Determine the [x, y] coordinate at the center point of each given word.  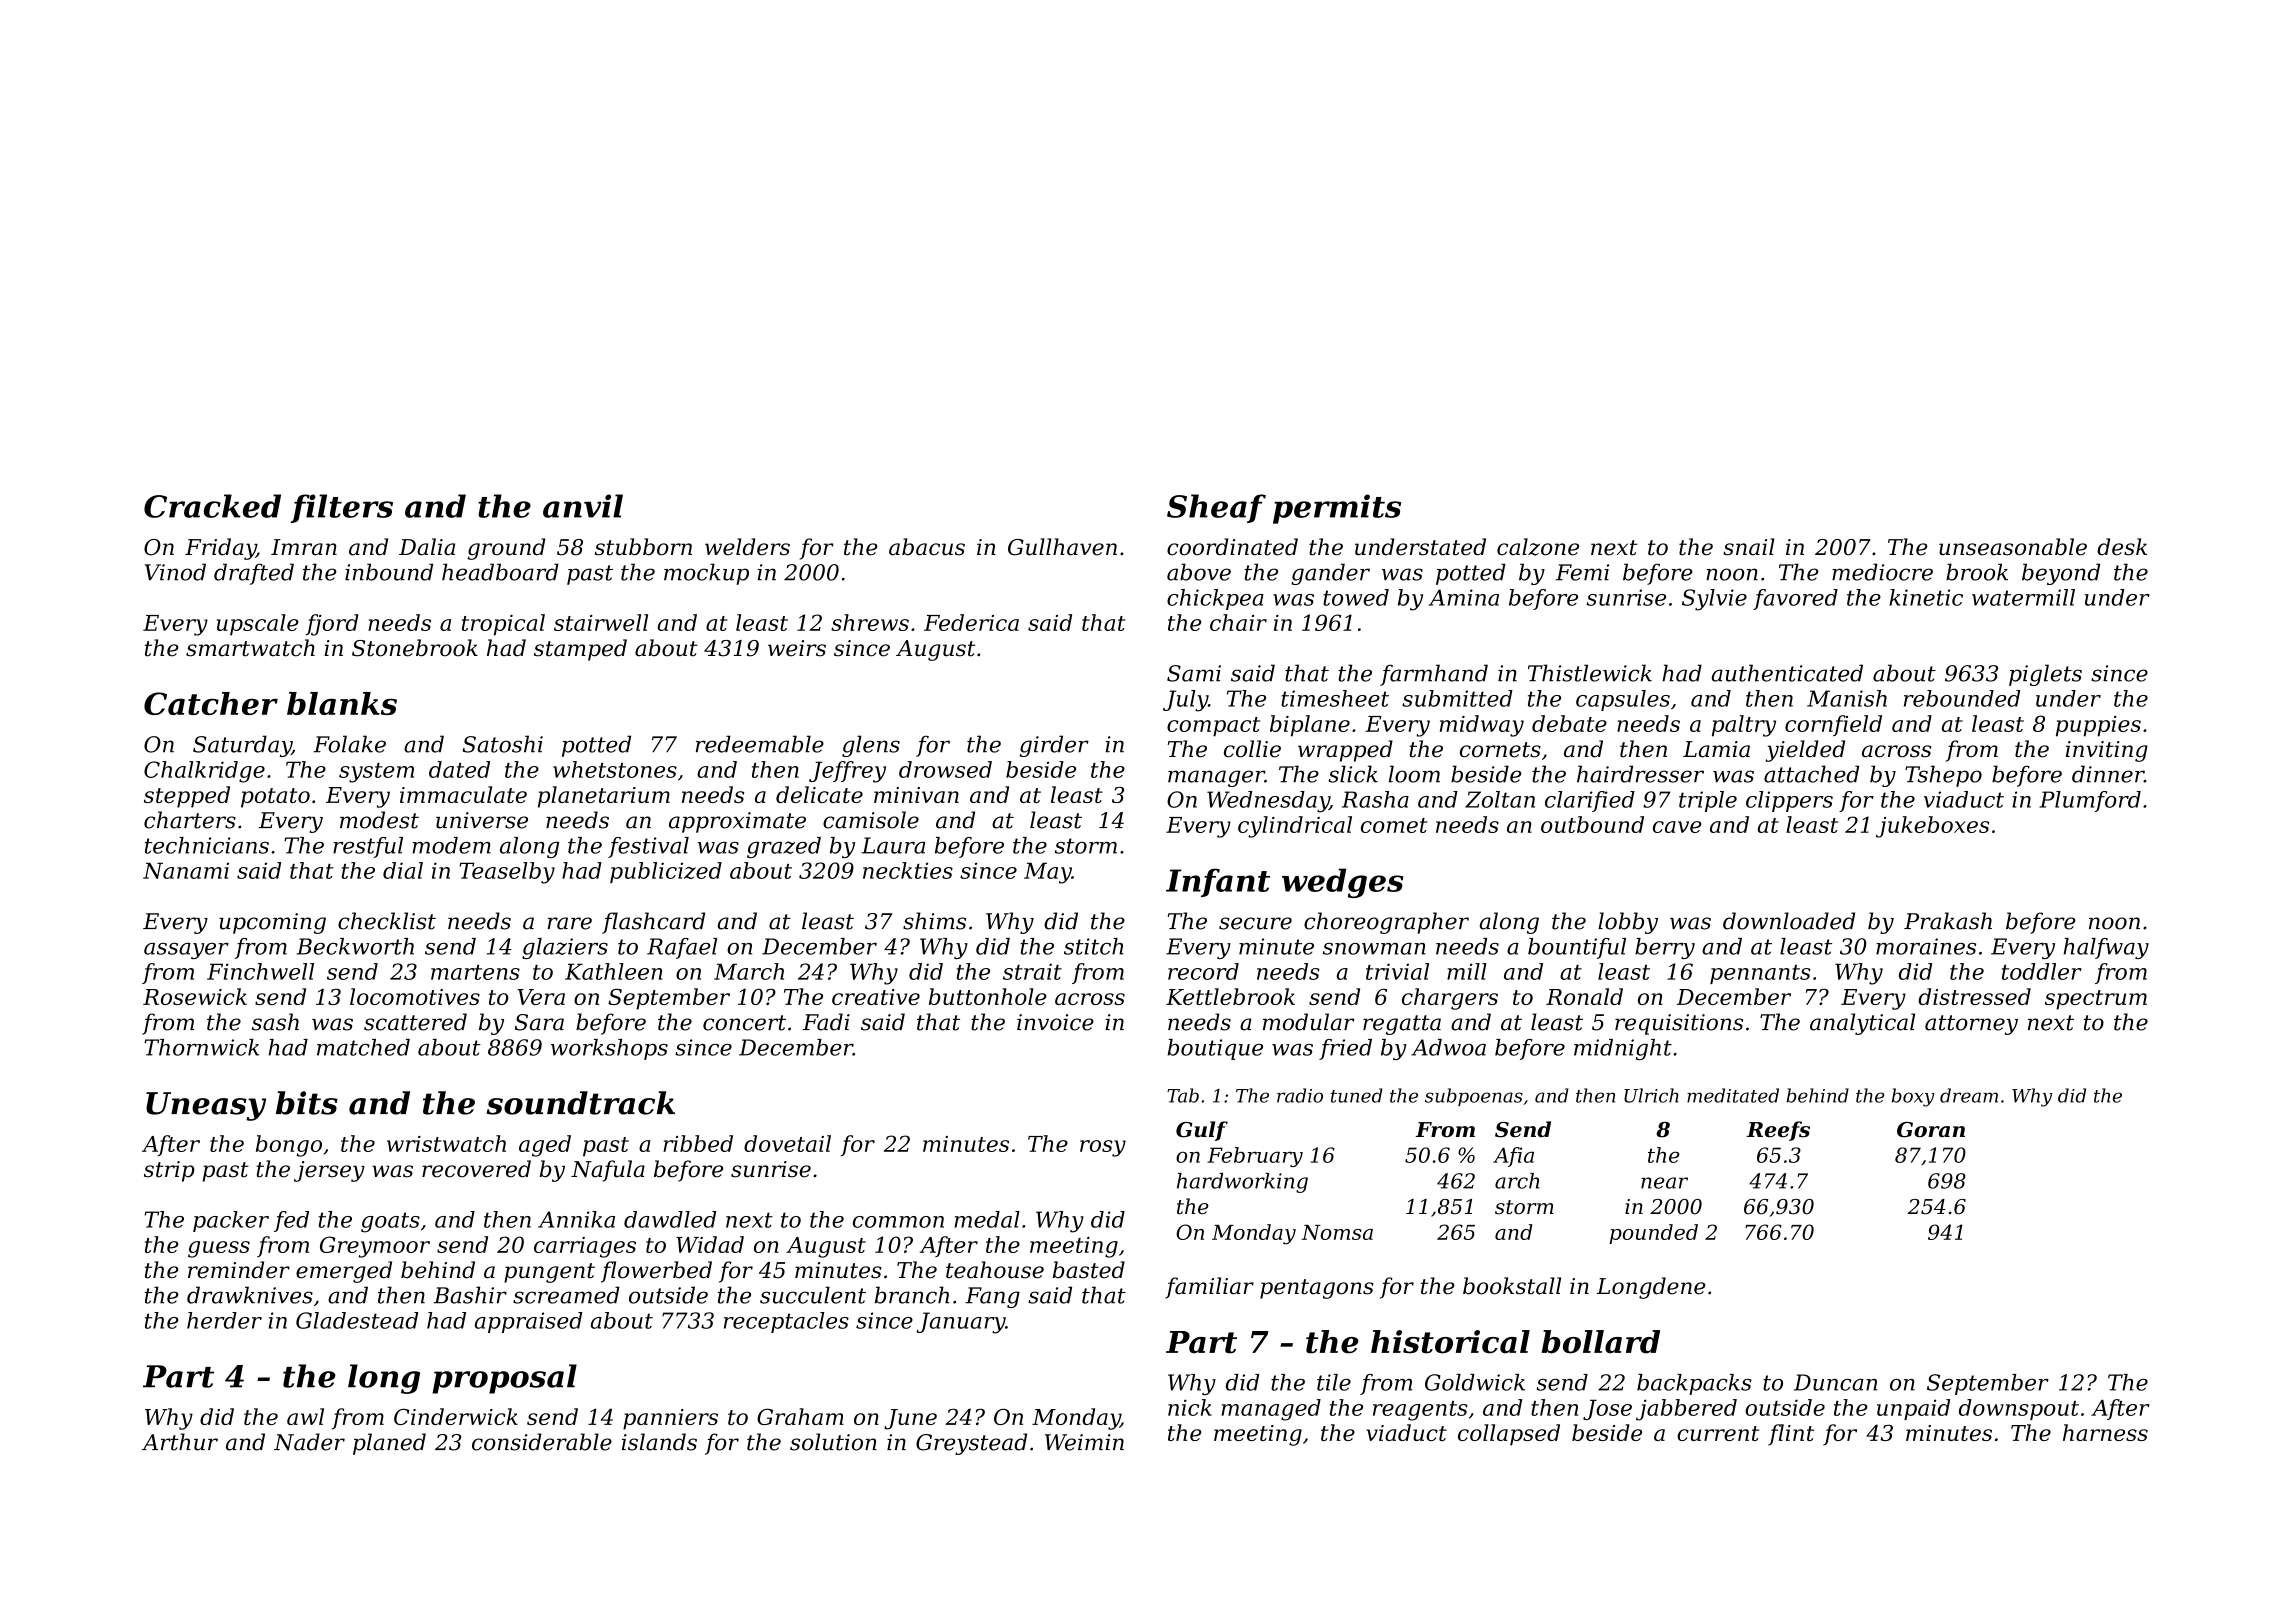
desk [2122, 547]
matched [363, 1047]
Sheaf [1216, 508]
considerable [542, 1442]
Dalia [427, 547]
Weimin [1084, 1442]
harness [2105, 1432]
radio [1300, 1095]
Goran [1931, 1130]
